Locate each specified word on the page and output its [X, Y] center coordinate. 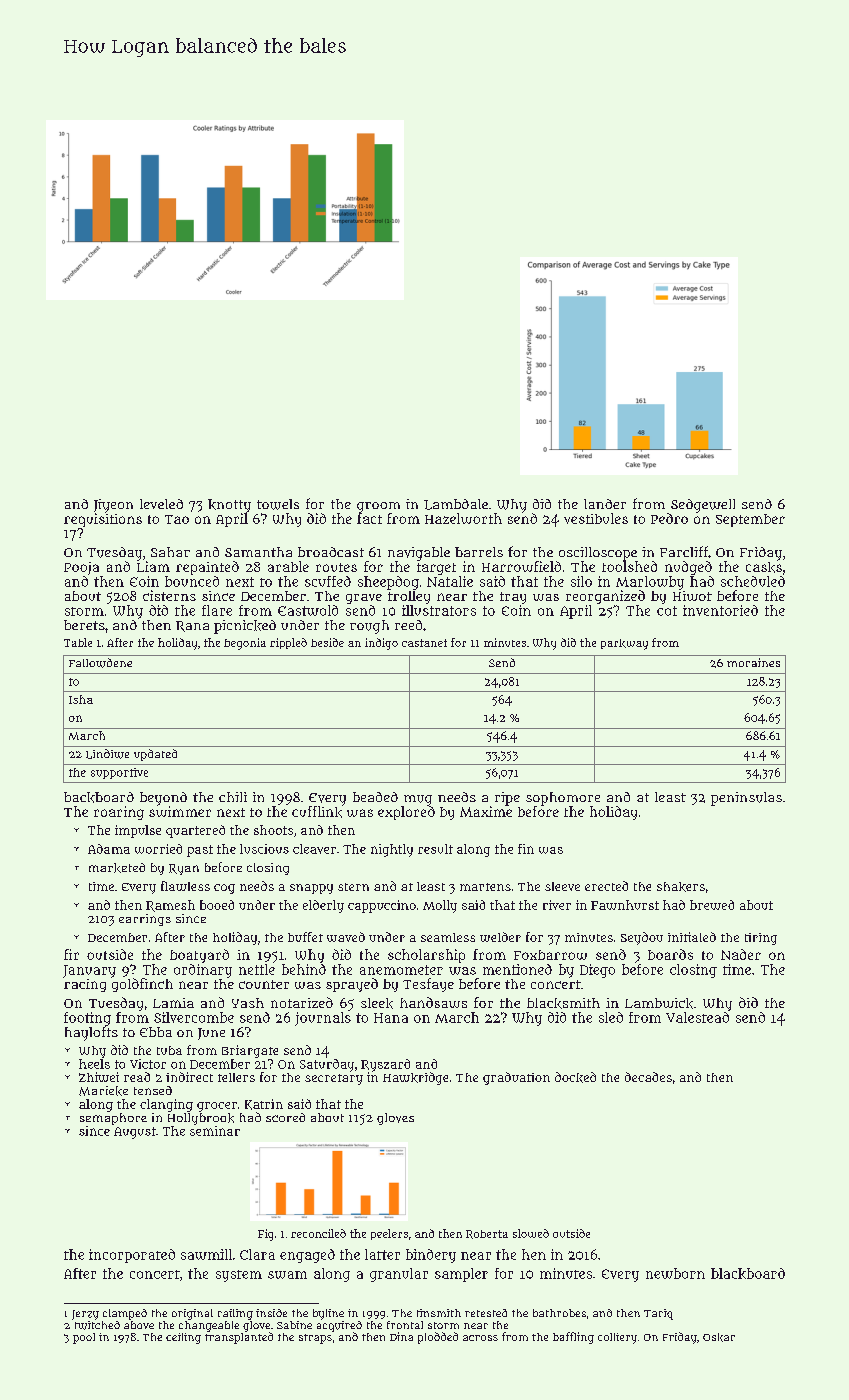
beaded [375, 797]
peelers [389, 1234]
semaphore [113, 1119]
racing [85, 985]
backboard [99, 797]
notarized [302, 1002]
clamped [125, 1314]
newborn [675, 1273]
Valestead [697, 1017]
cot [667, 611]
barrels [479, 552]
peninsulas [746, 799]
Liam [153, 566]
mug [418, 800]
